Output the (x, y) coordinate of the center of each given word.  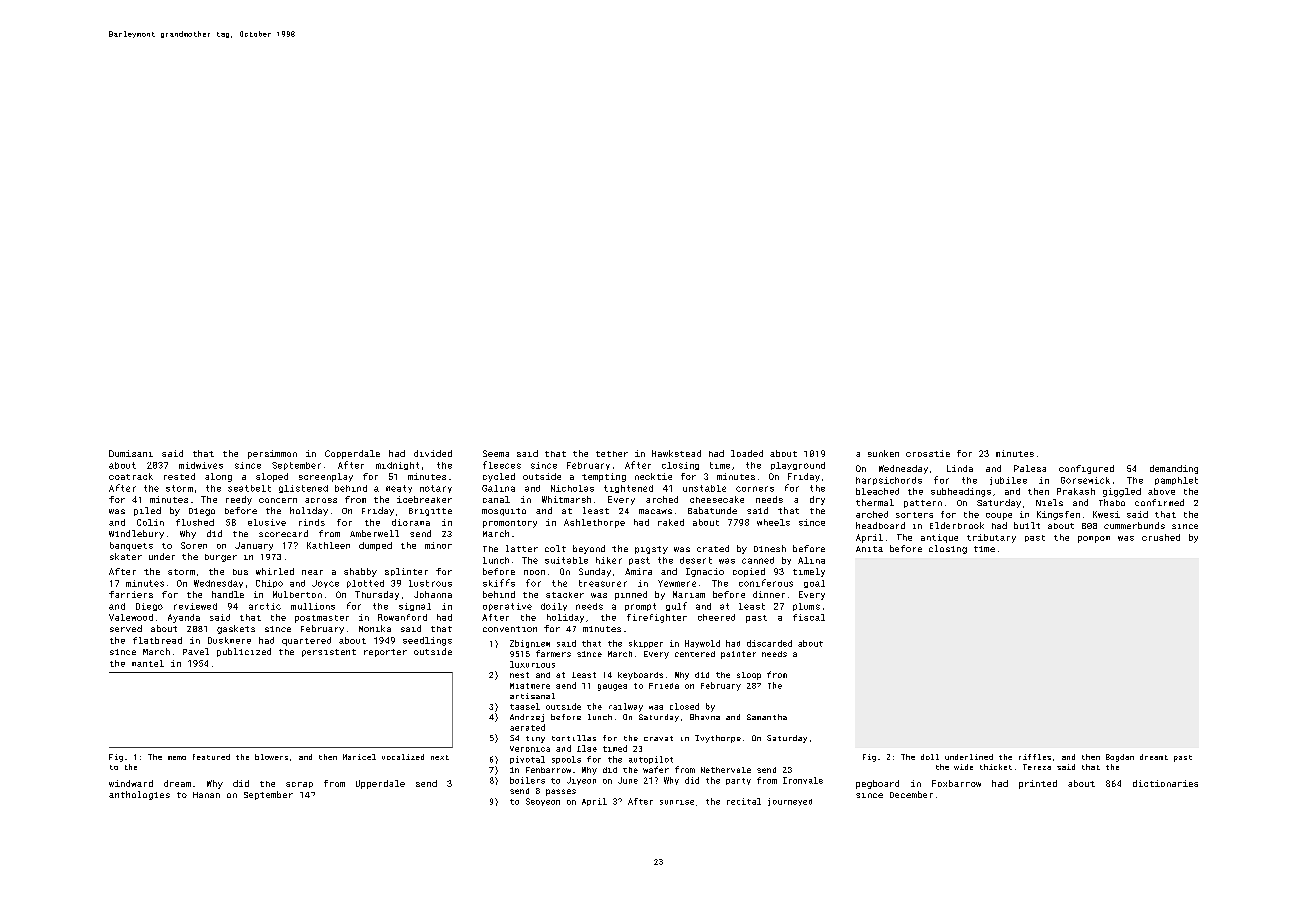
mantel (148, 663)
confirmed (1159, 502)
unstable (704, 488)
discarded (769, 643)
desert (696, 560)
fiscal (809, 617)
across (321, 500)
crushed (1161, 537)
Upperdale (380, 784)
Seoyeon (543, 802)
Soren (194, 545)
